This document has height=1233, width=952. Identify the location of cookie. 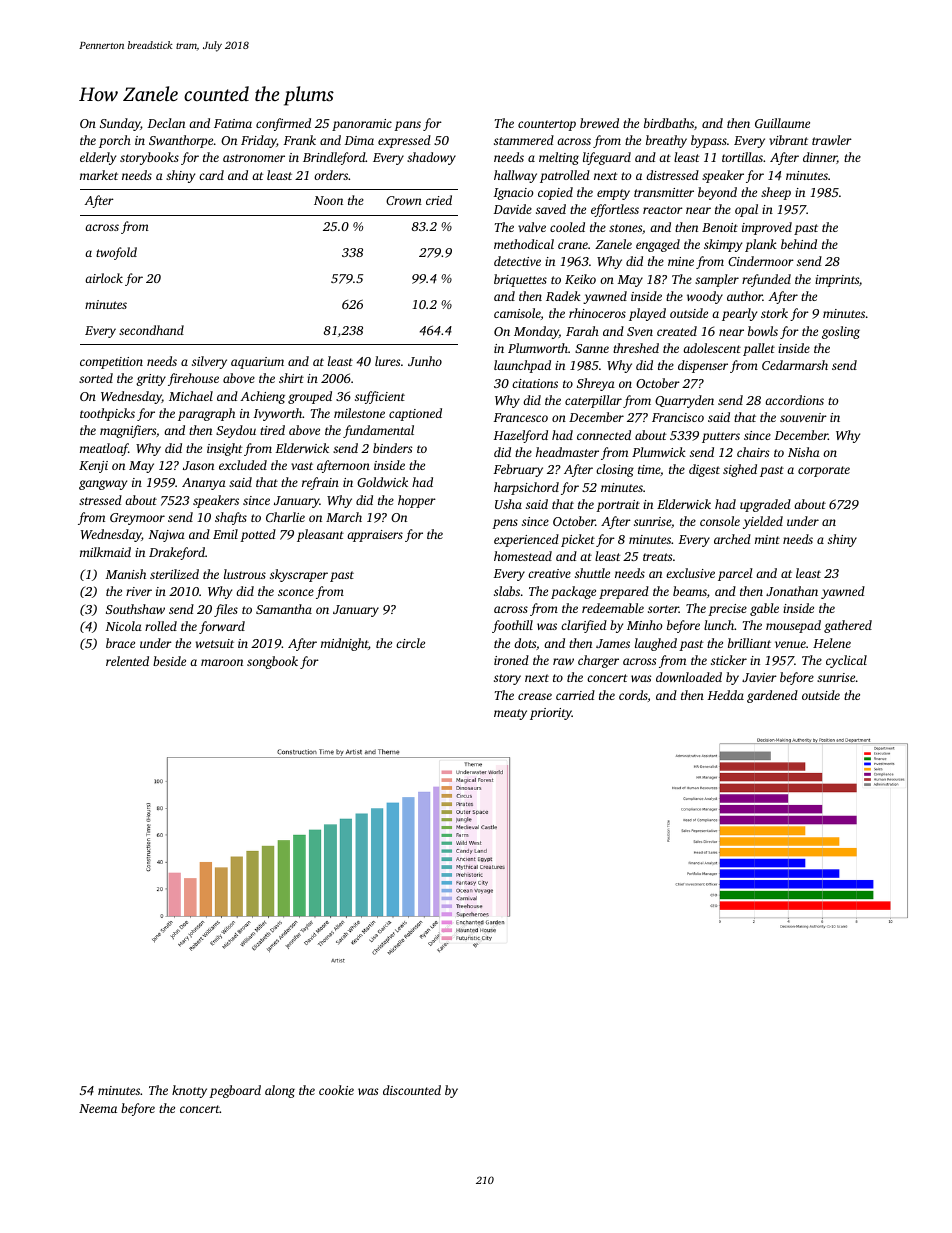
(336, 1090).
